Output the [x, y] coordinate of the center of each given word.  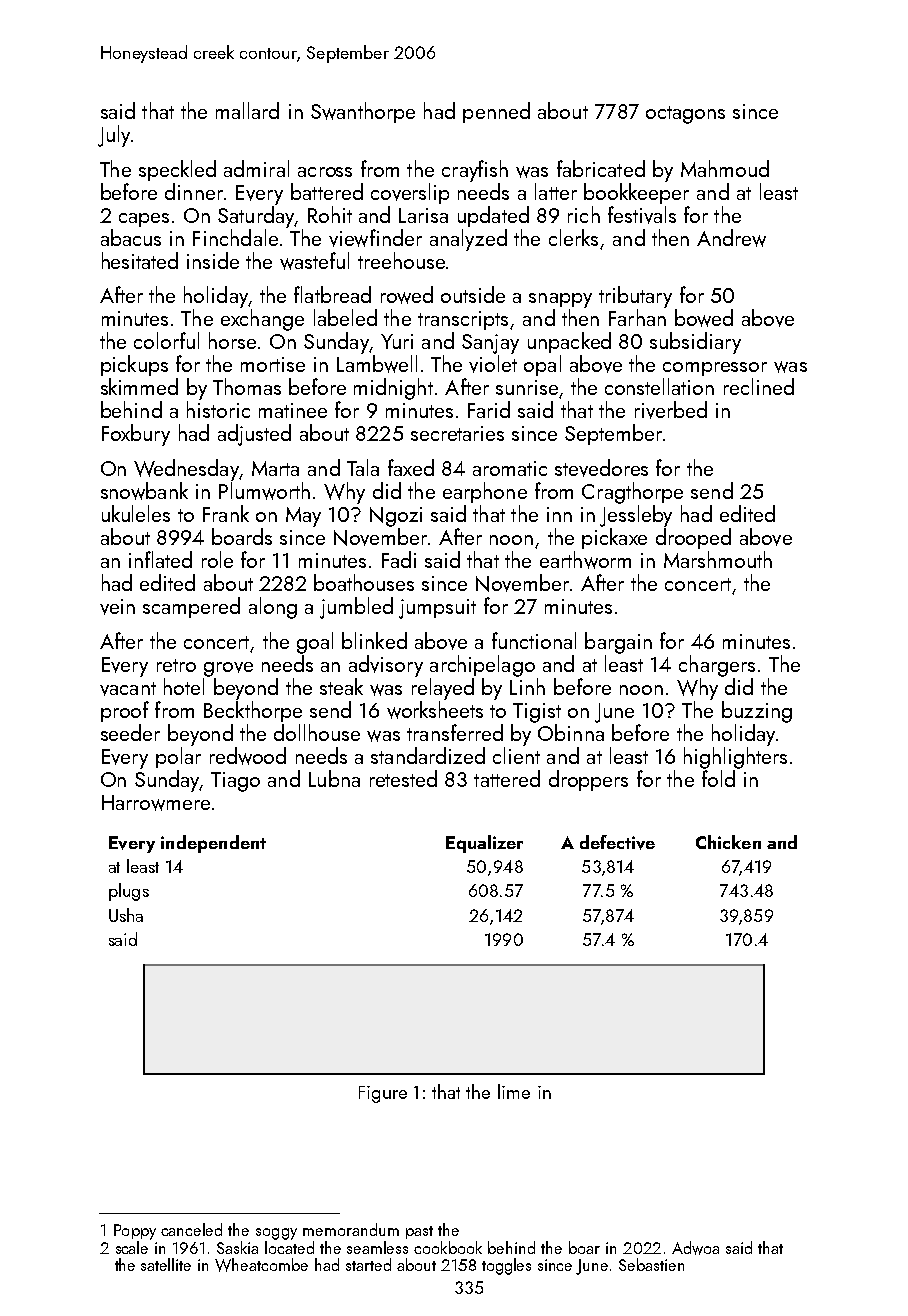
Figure [383, 1094]
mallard [247, 110]
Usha [126, 915]
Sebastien [651, 1264]
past [419, 1232]
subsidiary [695, 343]
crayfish [475, 171]
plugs [129, 892]
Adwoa [695, 1248]
